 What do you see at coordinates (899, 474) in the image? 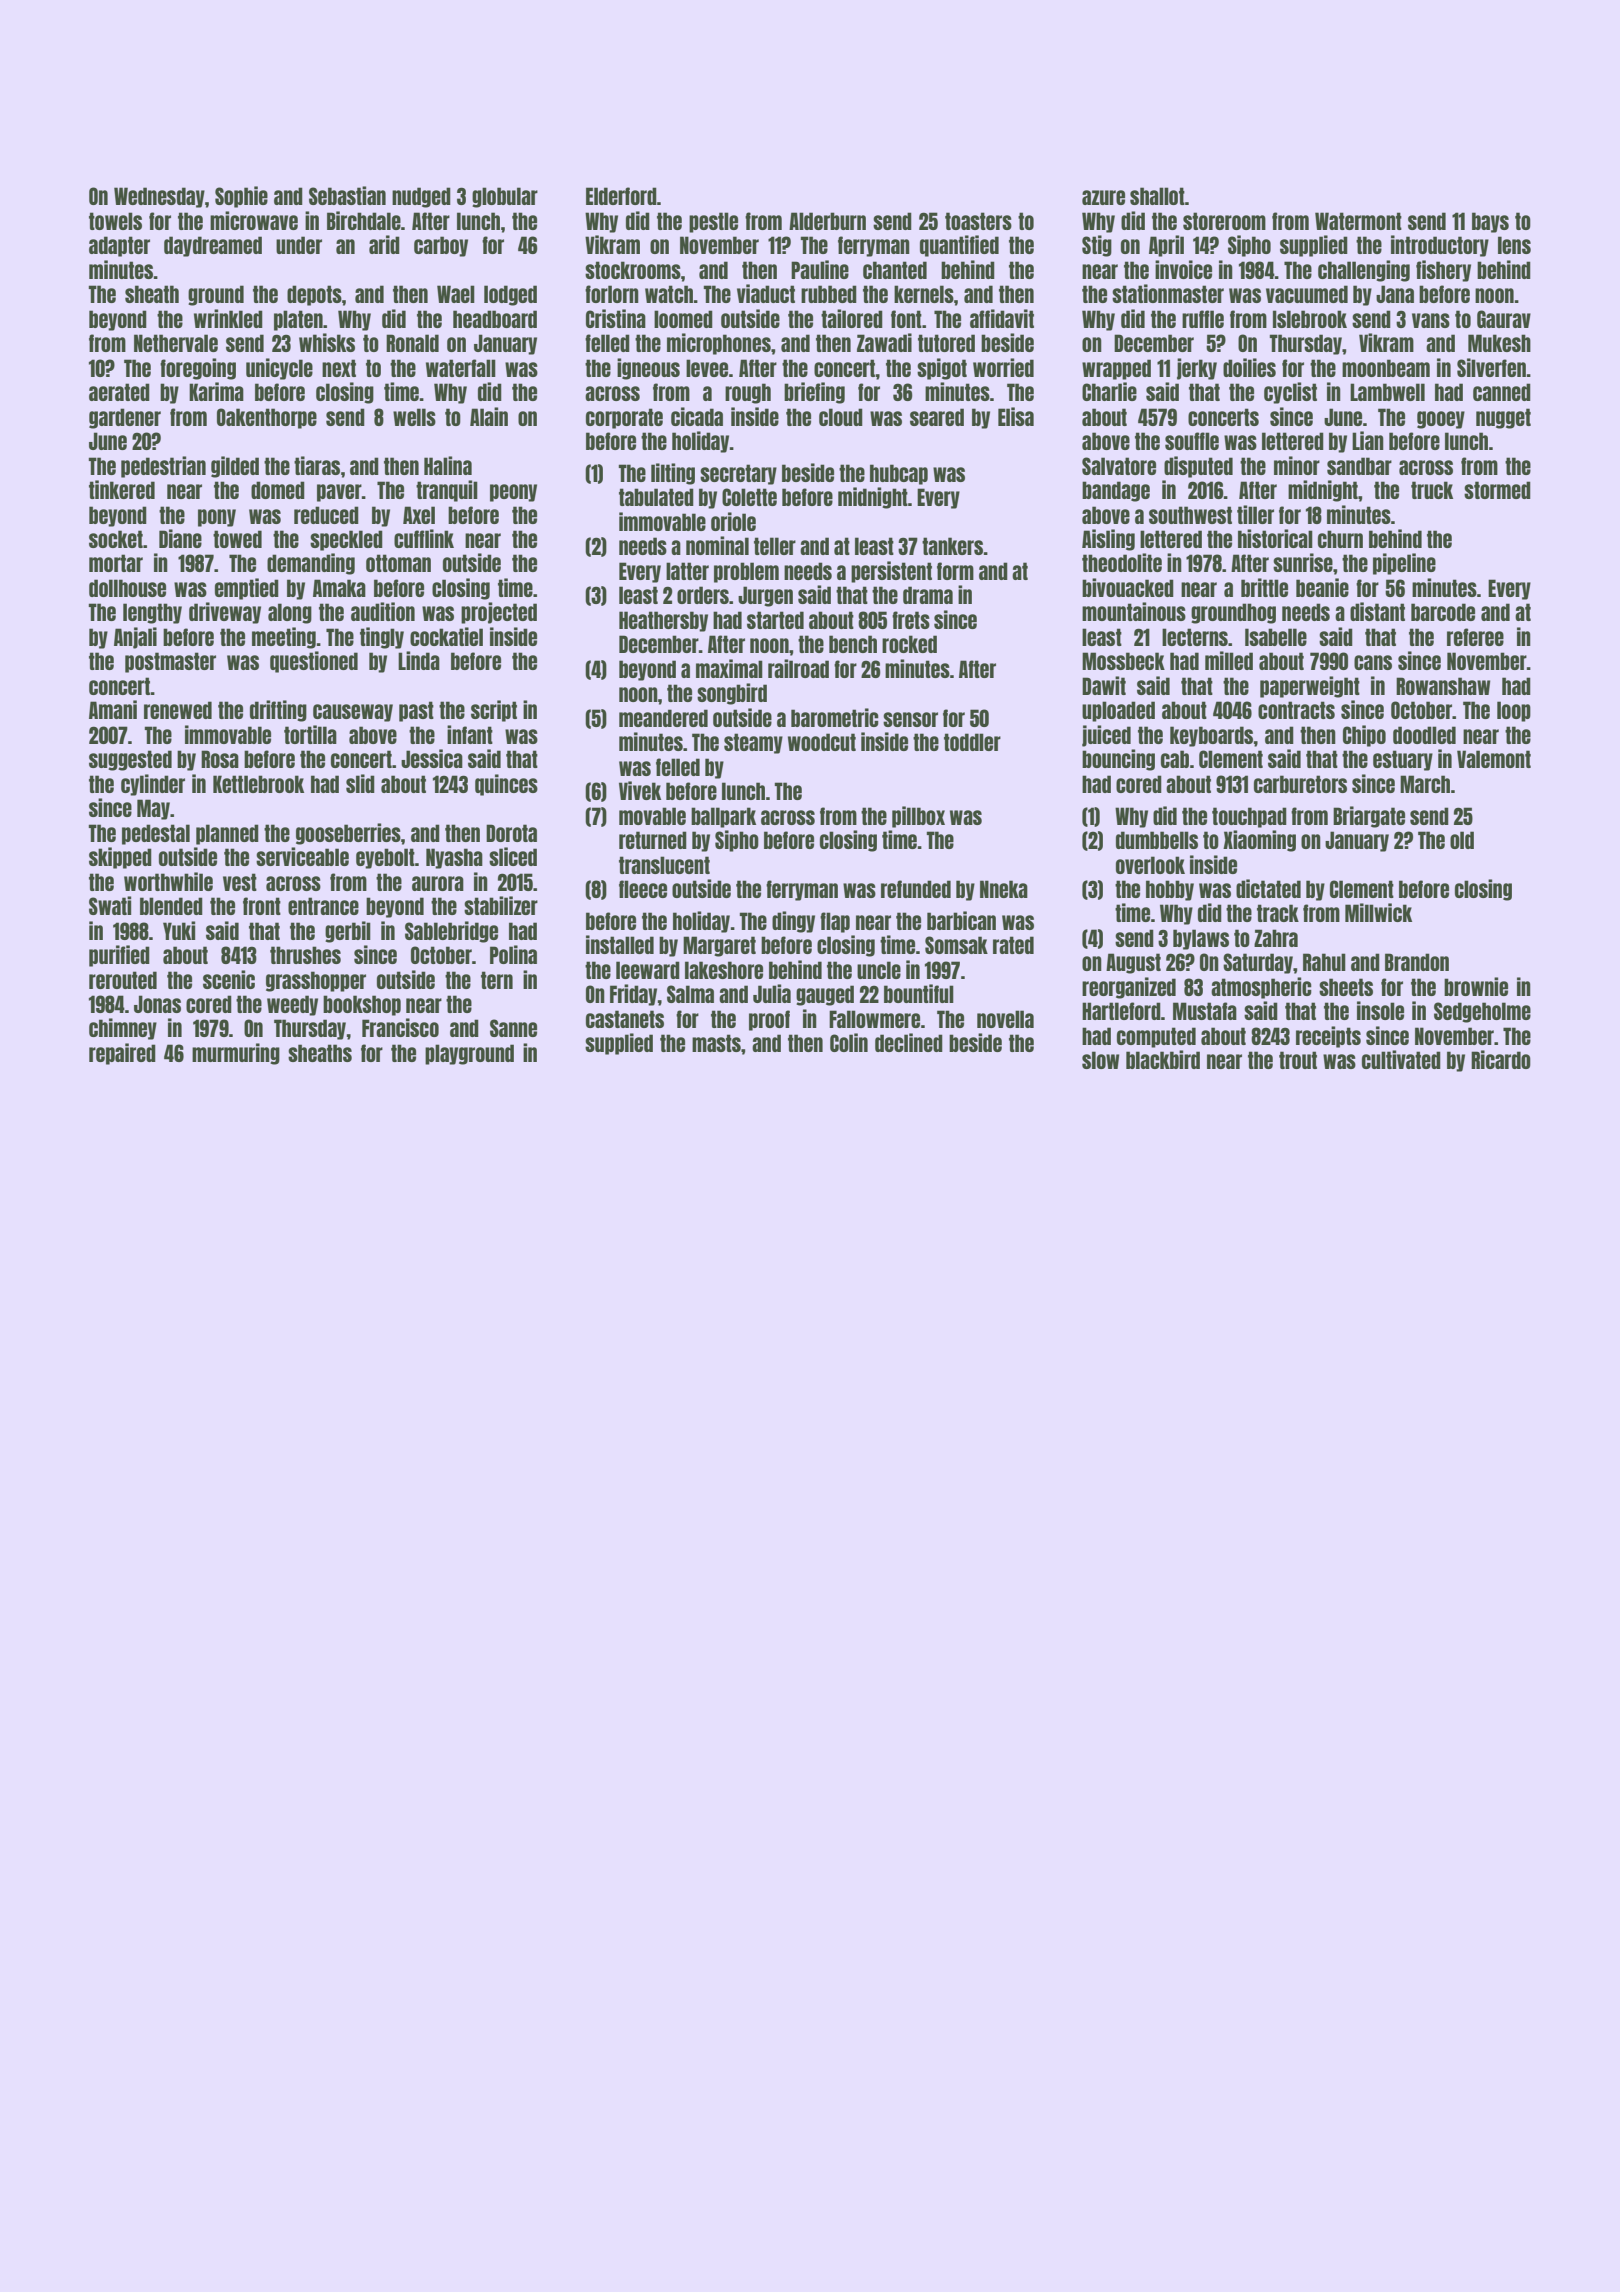
I see `hubcap` at bounding box center [899, 474].
